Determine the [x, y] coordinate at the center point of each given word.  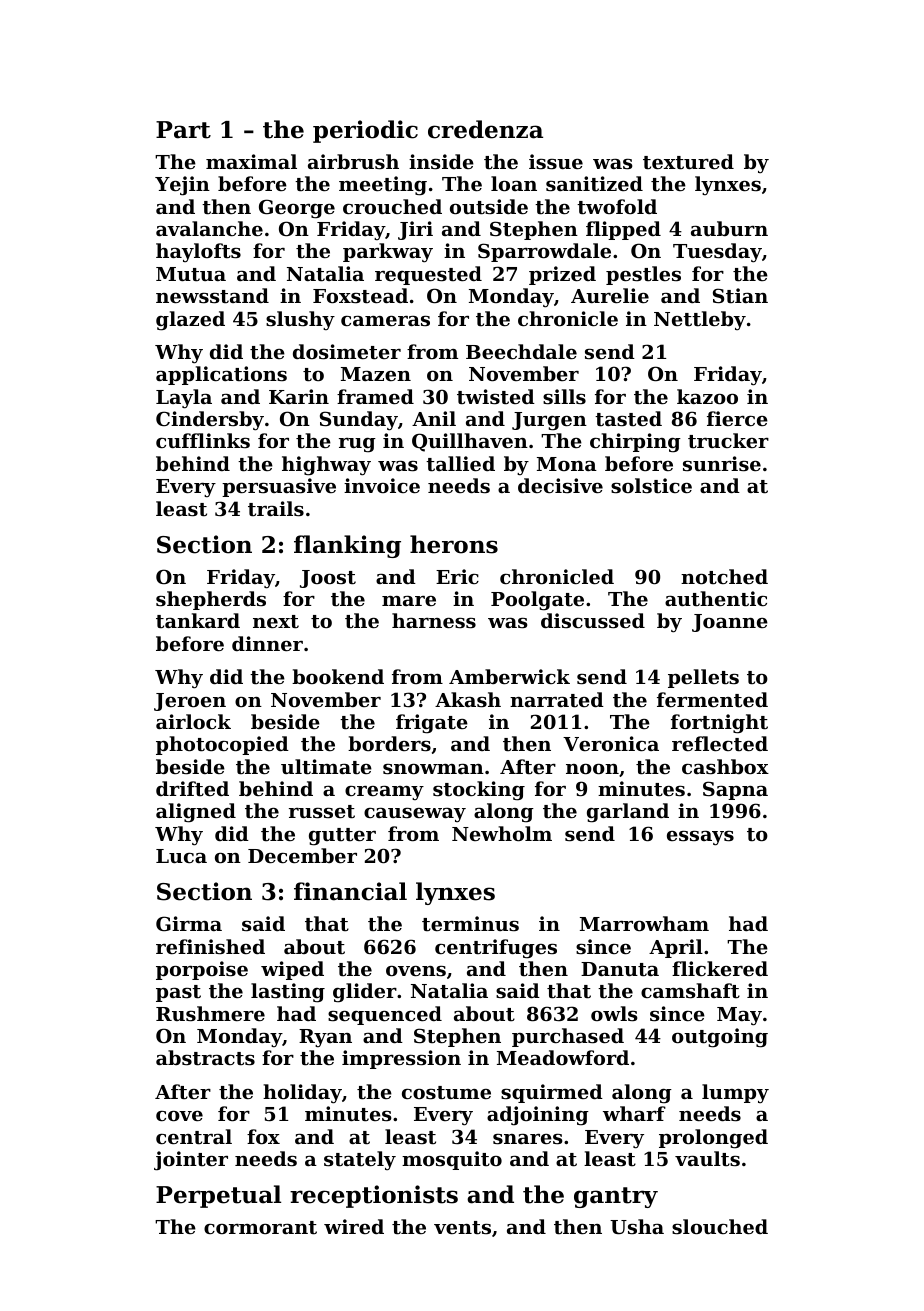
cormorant [260, 1228]
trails [276, 509]
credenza [485, 129]
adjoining [538, 1116]
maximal [251, 161]
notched [724, 577]
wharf [634, 1113]
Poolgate [537, 601]
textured [688, 162]
